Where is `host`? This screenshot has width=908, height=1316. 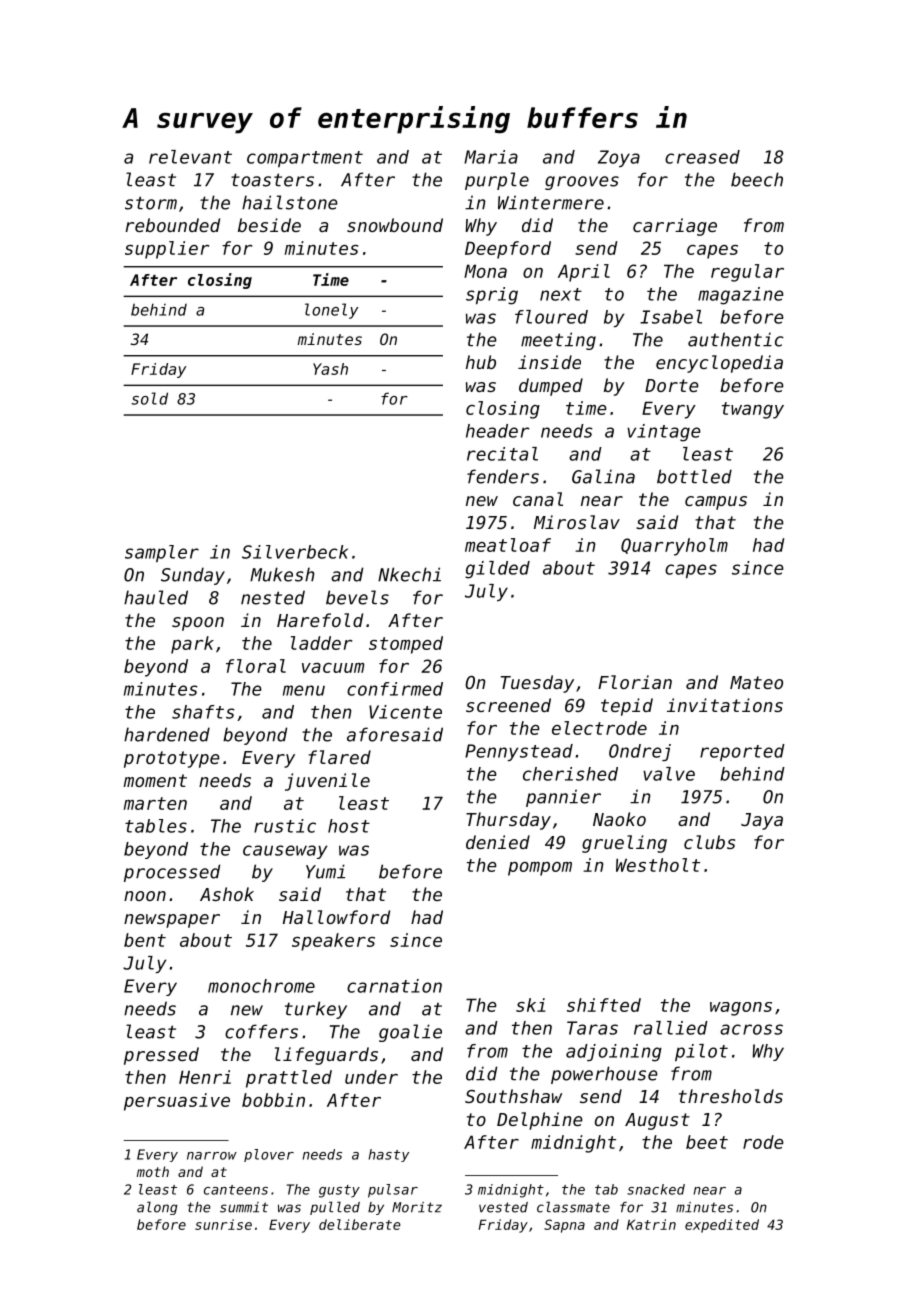
host is located at coordinates (349, 826).
